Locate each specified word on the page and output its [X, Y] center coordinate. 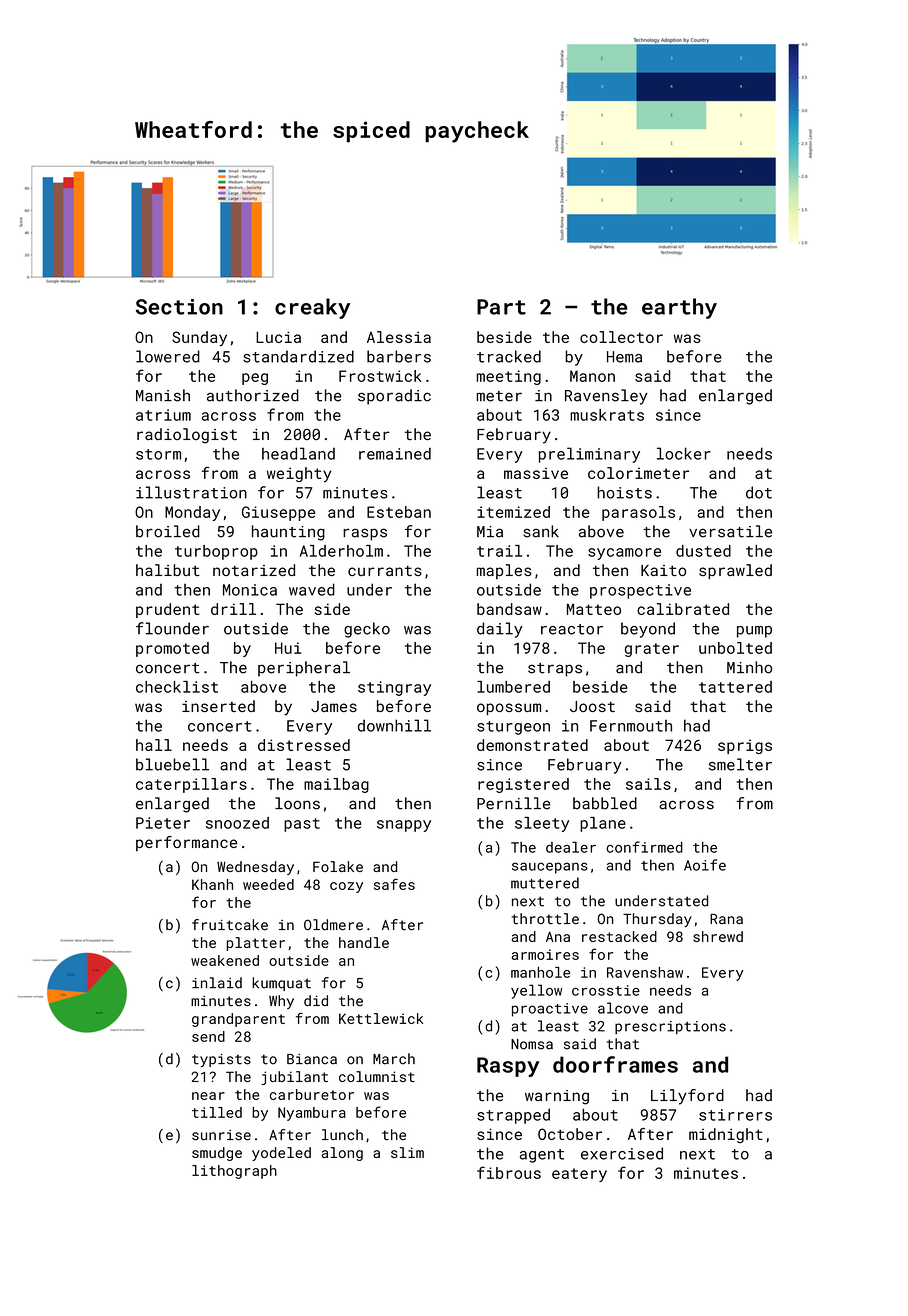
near [208, 1096]
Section [179, 307]
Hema [624, 357]
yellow [536, 991]
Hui [288, 648]
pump [754, 632]
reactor [572, 629]
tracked [509, 356]
